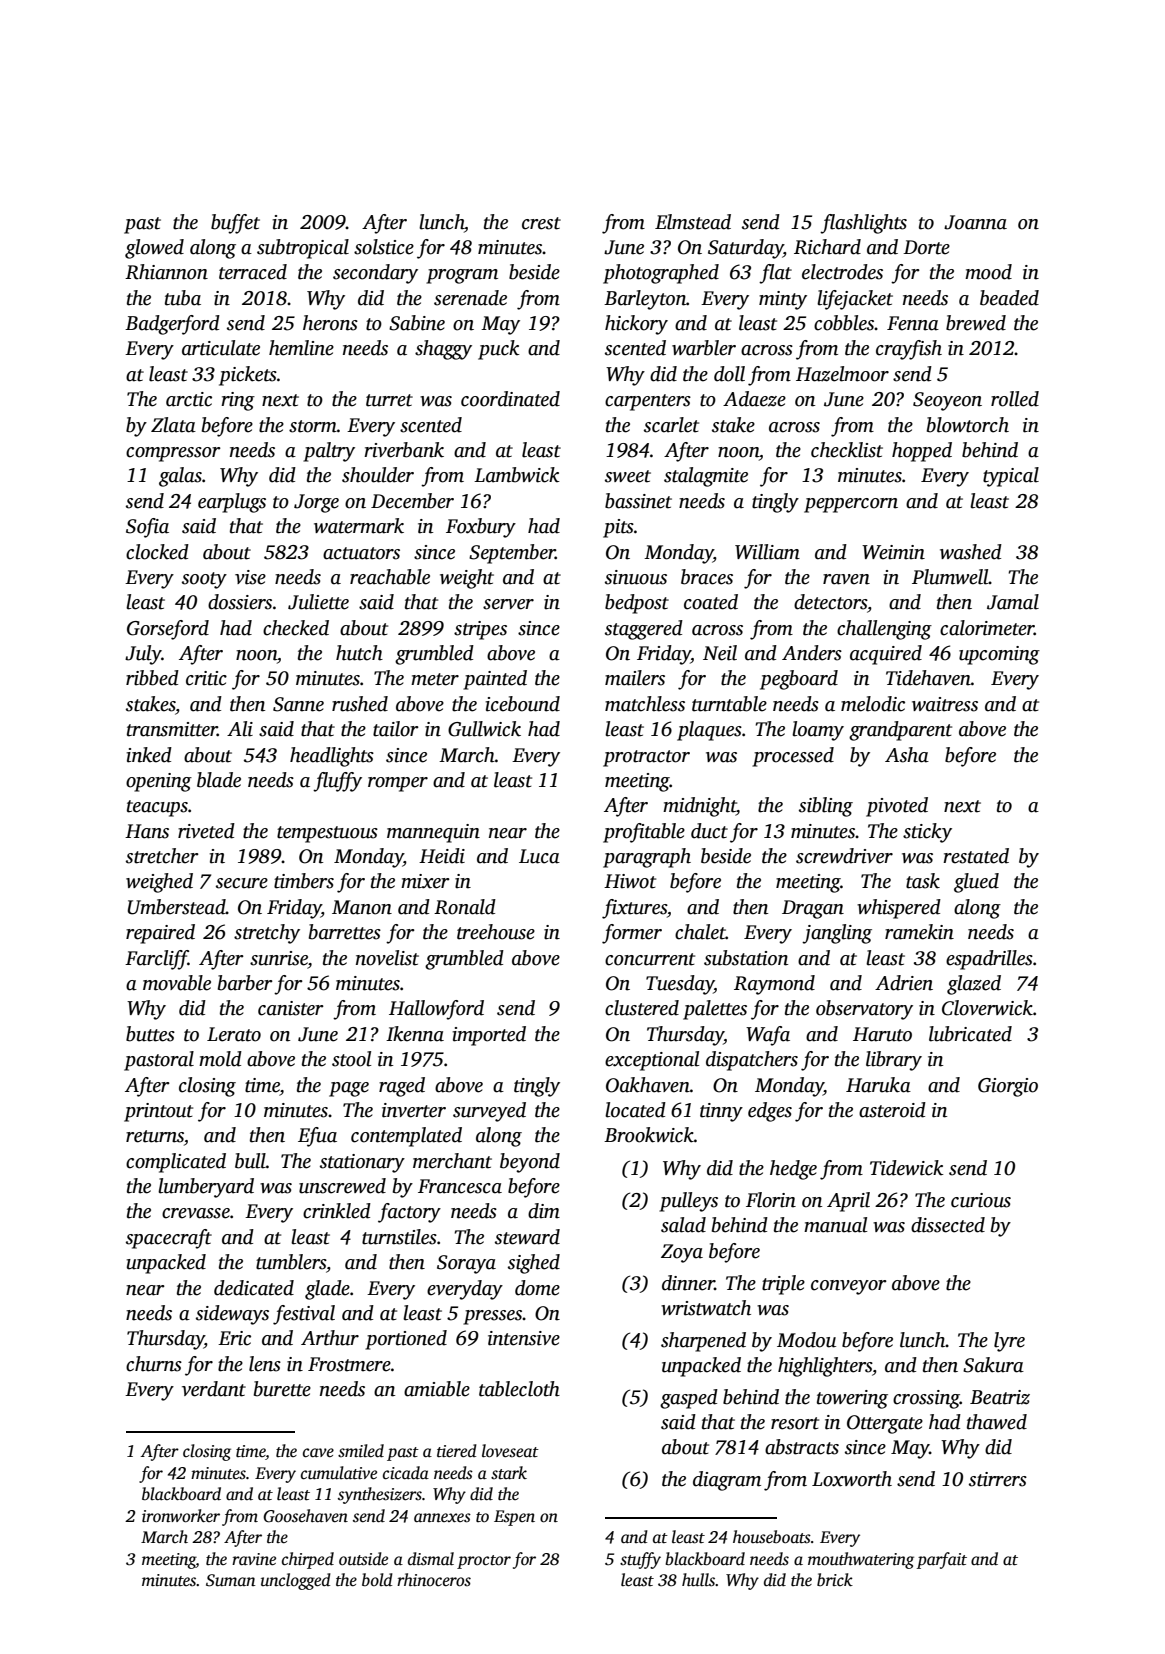  What do you see at coordinates (155, 1136) in the screenshot?
I see `returns` at bounding box center [155, 1136].
